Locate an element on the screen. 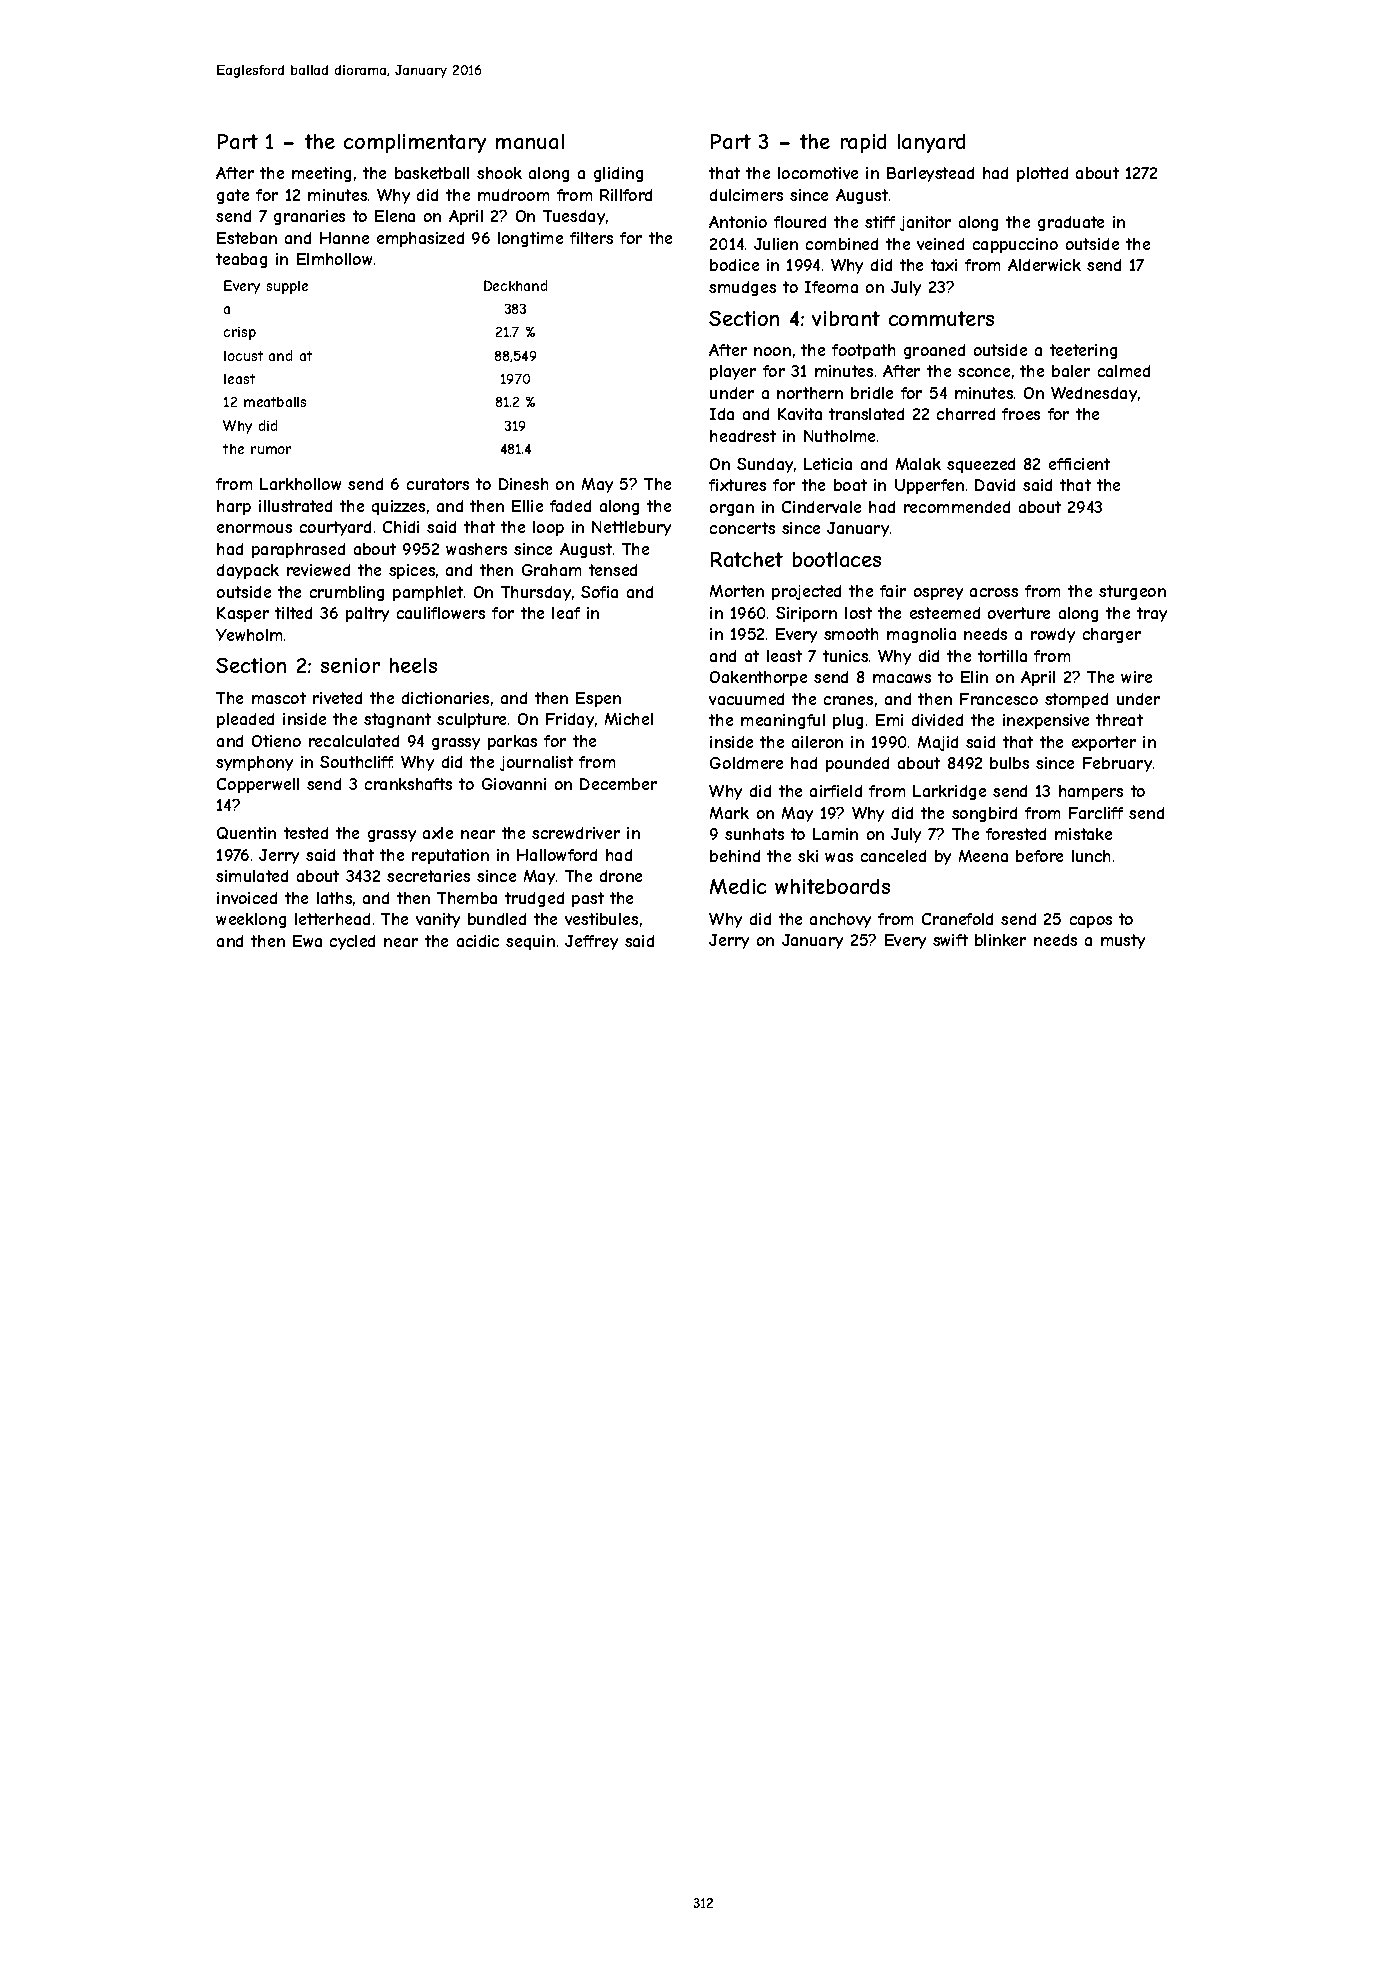  divided is located at coordinates (937, 720).
